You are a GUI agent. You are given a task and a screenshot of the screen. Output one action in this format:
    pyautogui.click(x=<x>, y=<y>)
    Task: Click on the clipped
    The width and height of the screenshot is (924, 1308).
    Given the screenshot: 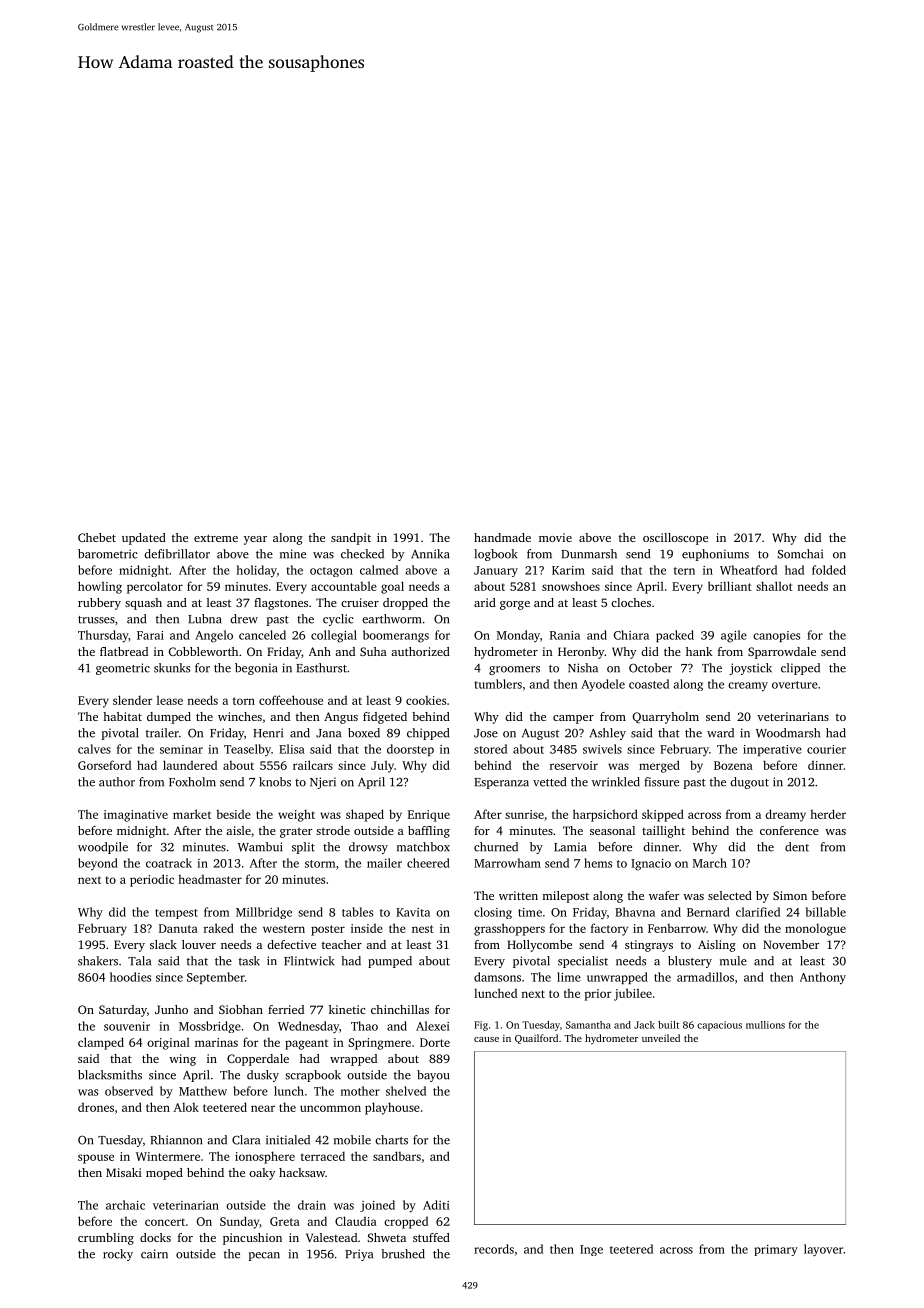 What is the action you would take?
    pyautogui.click(x=800, y=669)
